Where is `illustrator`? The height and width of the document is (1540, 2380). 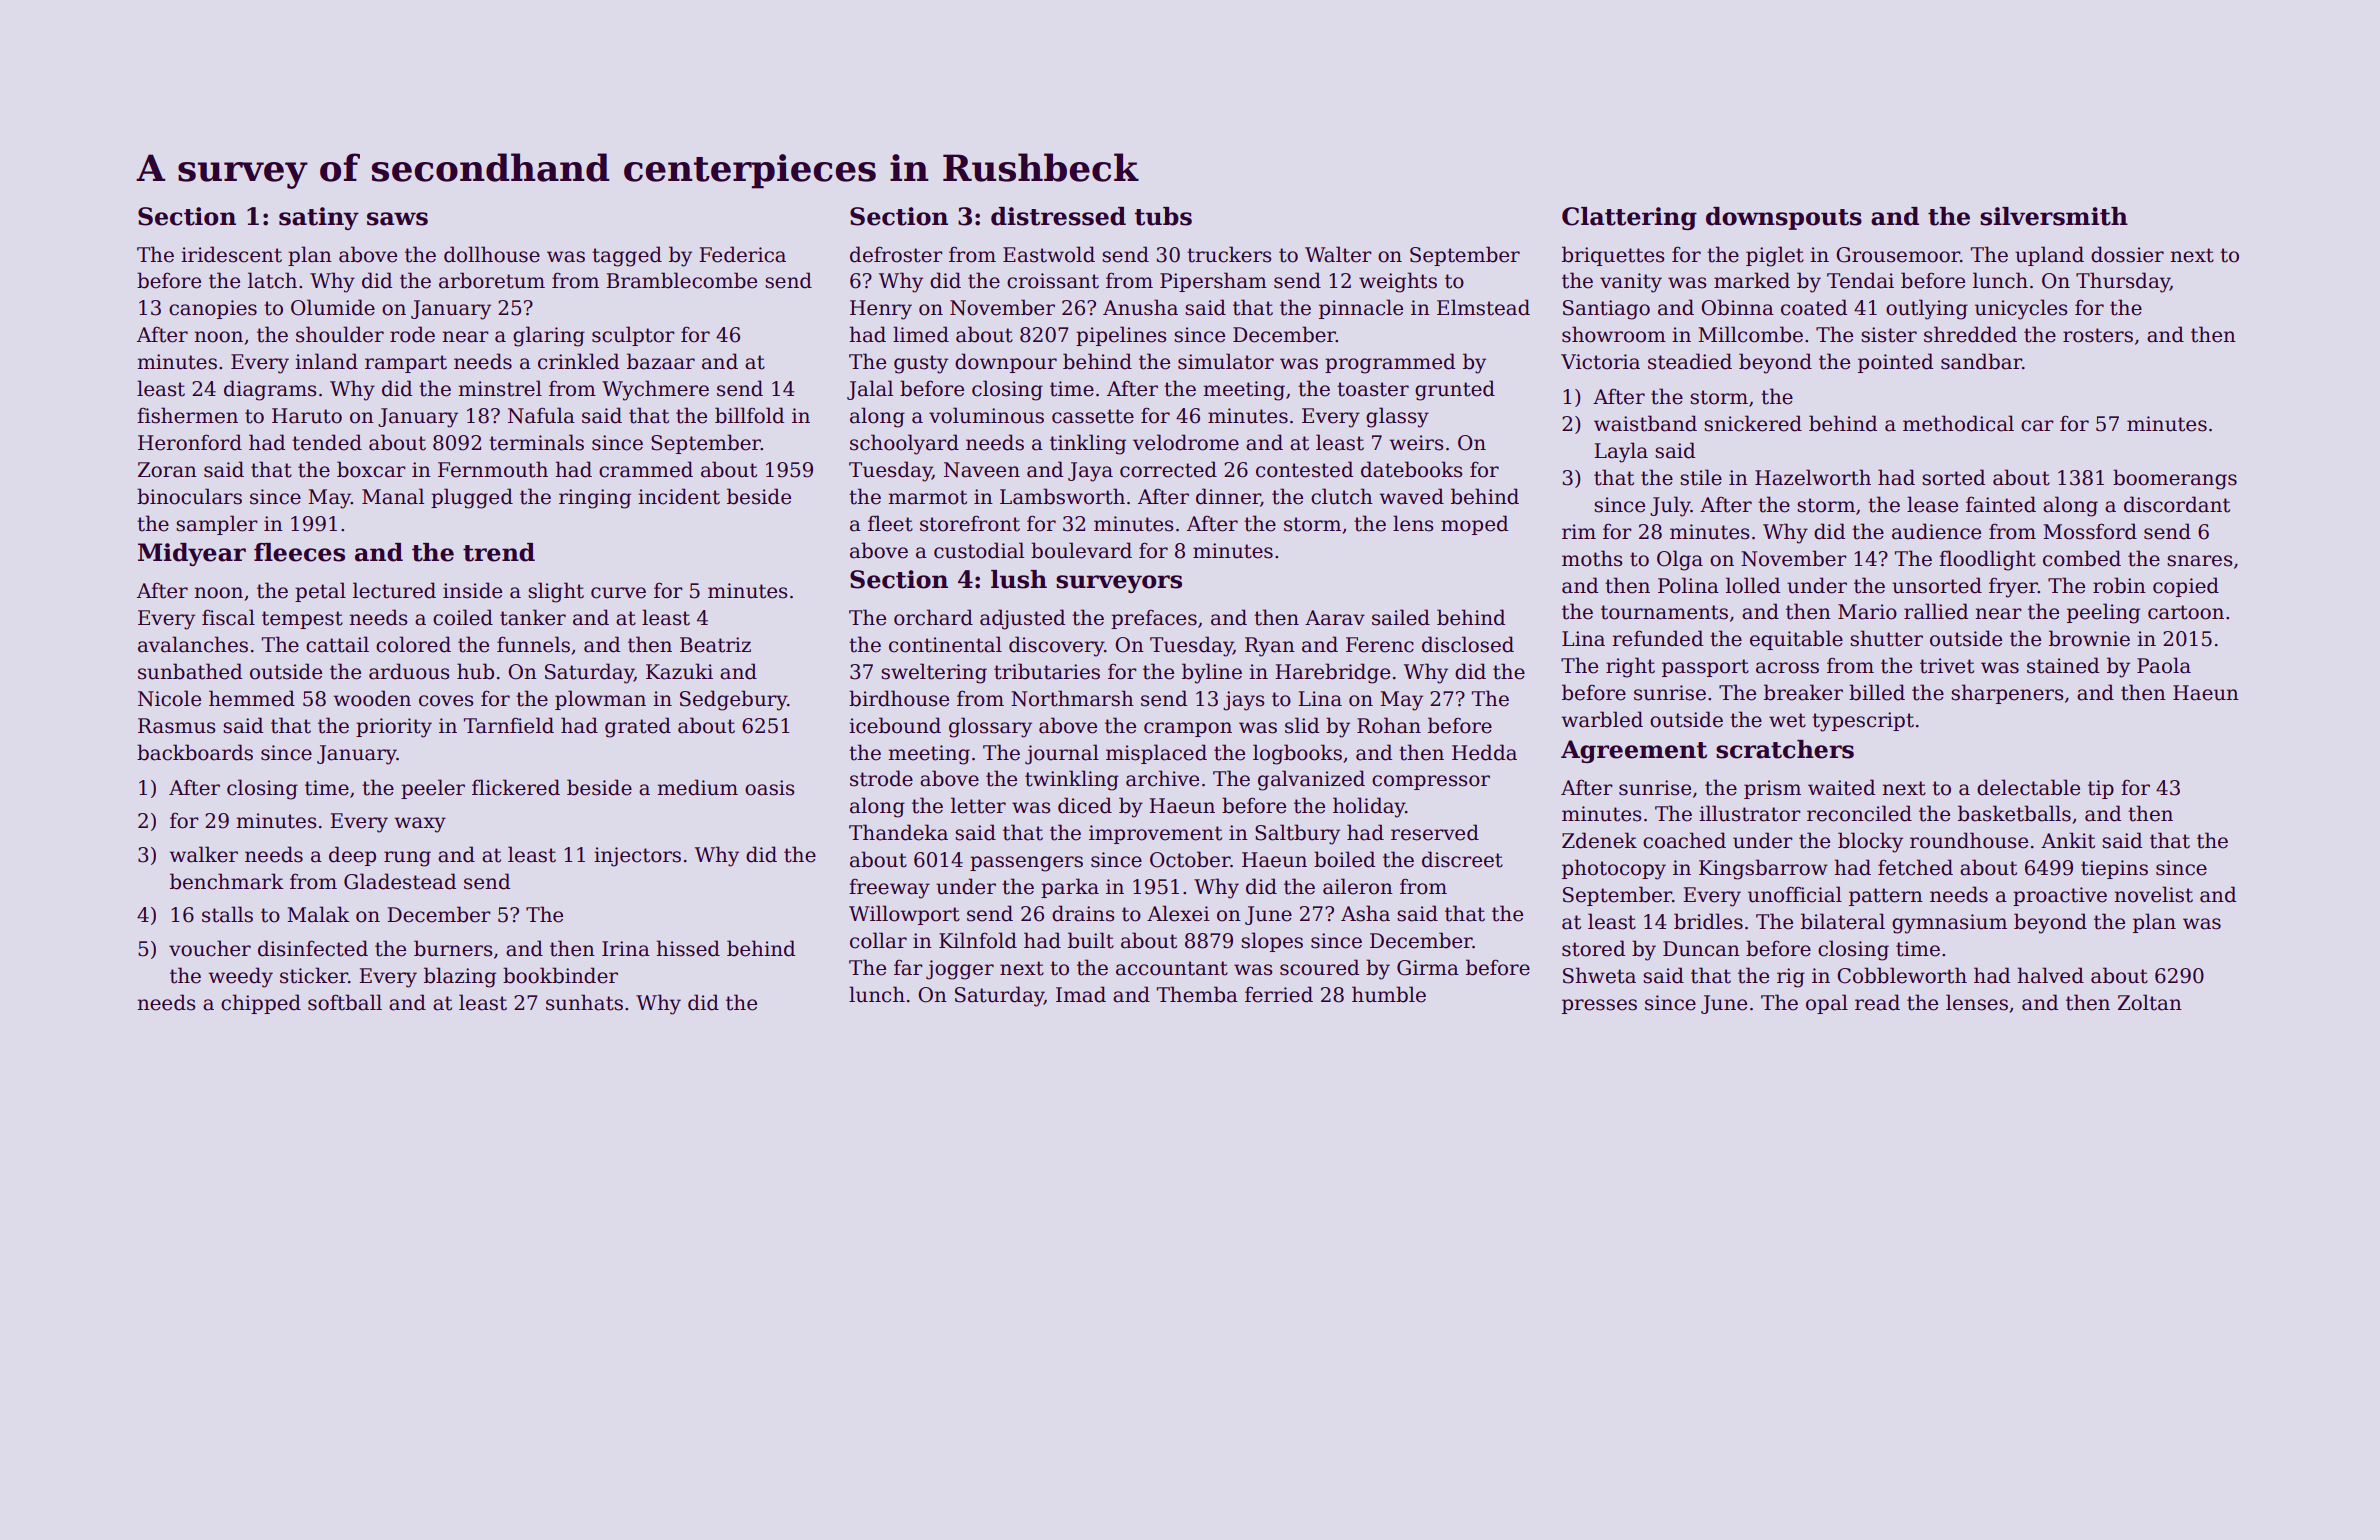
illustrator is located at coordinates (1750, 813).
